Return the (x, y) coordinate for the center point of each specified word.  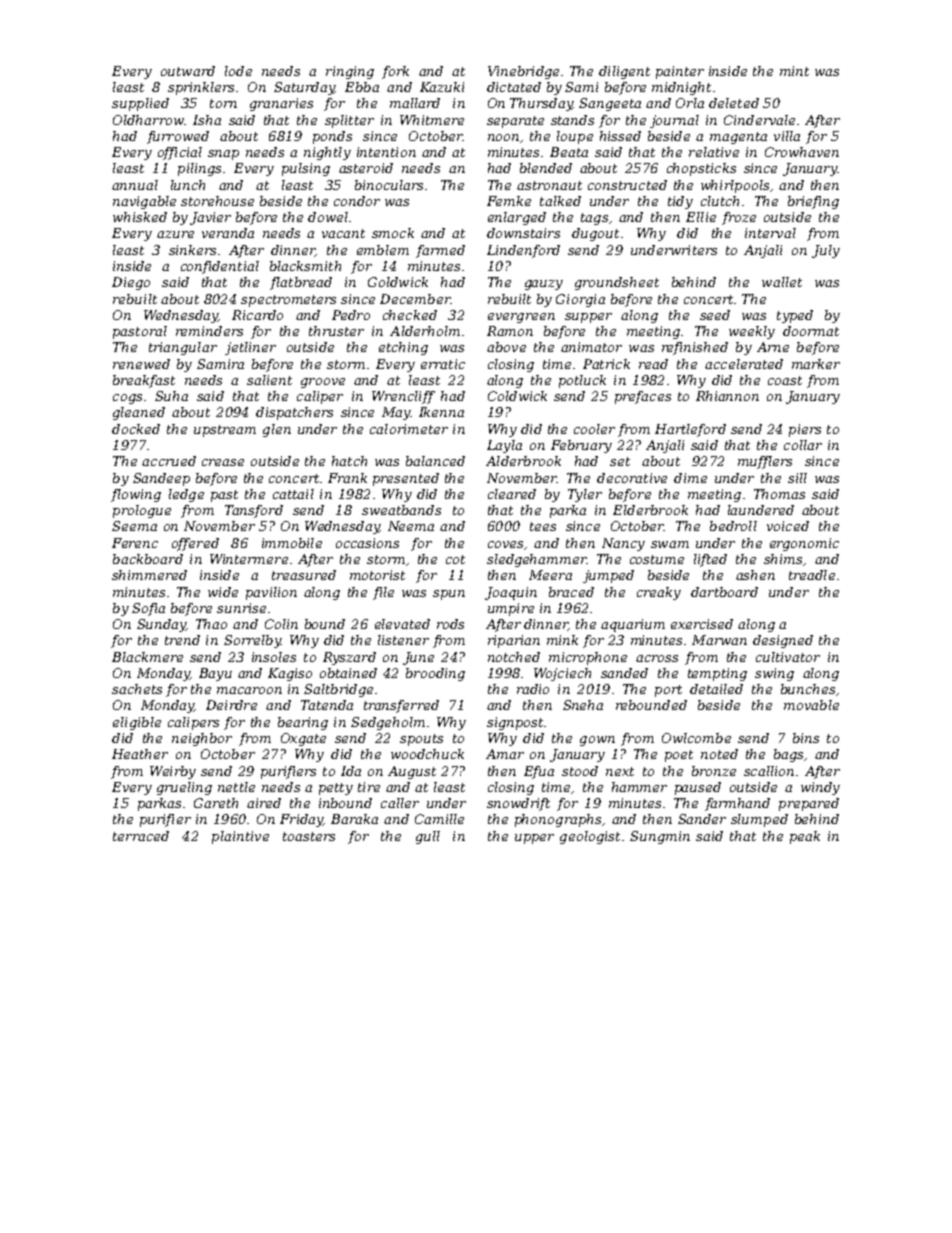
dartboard (724, 592)
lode (238, 71)
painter (680, 72)
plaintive (240, 837)
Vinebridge (523, 72)
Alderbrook (523, 461)
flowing (136, 495)
